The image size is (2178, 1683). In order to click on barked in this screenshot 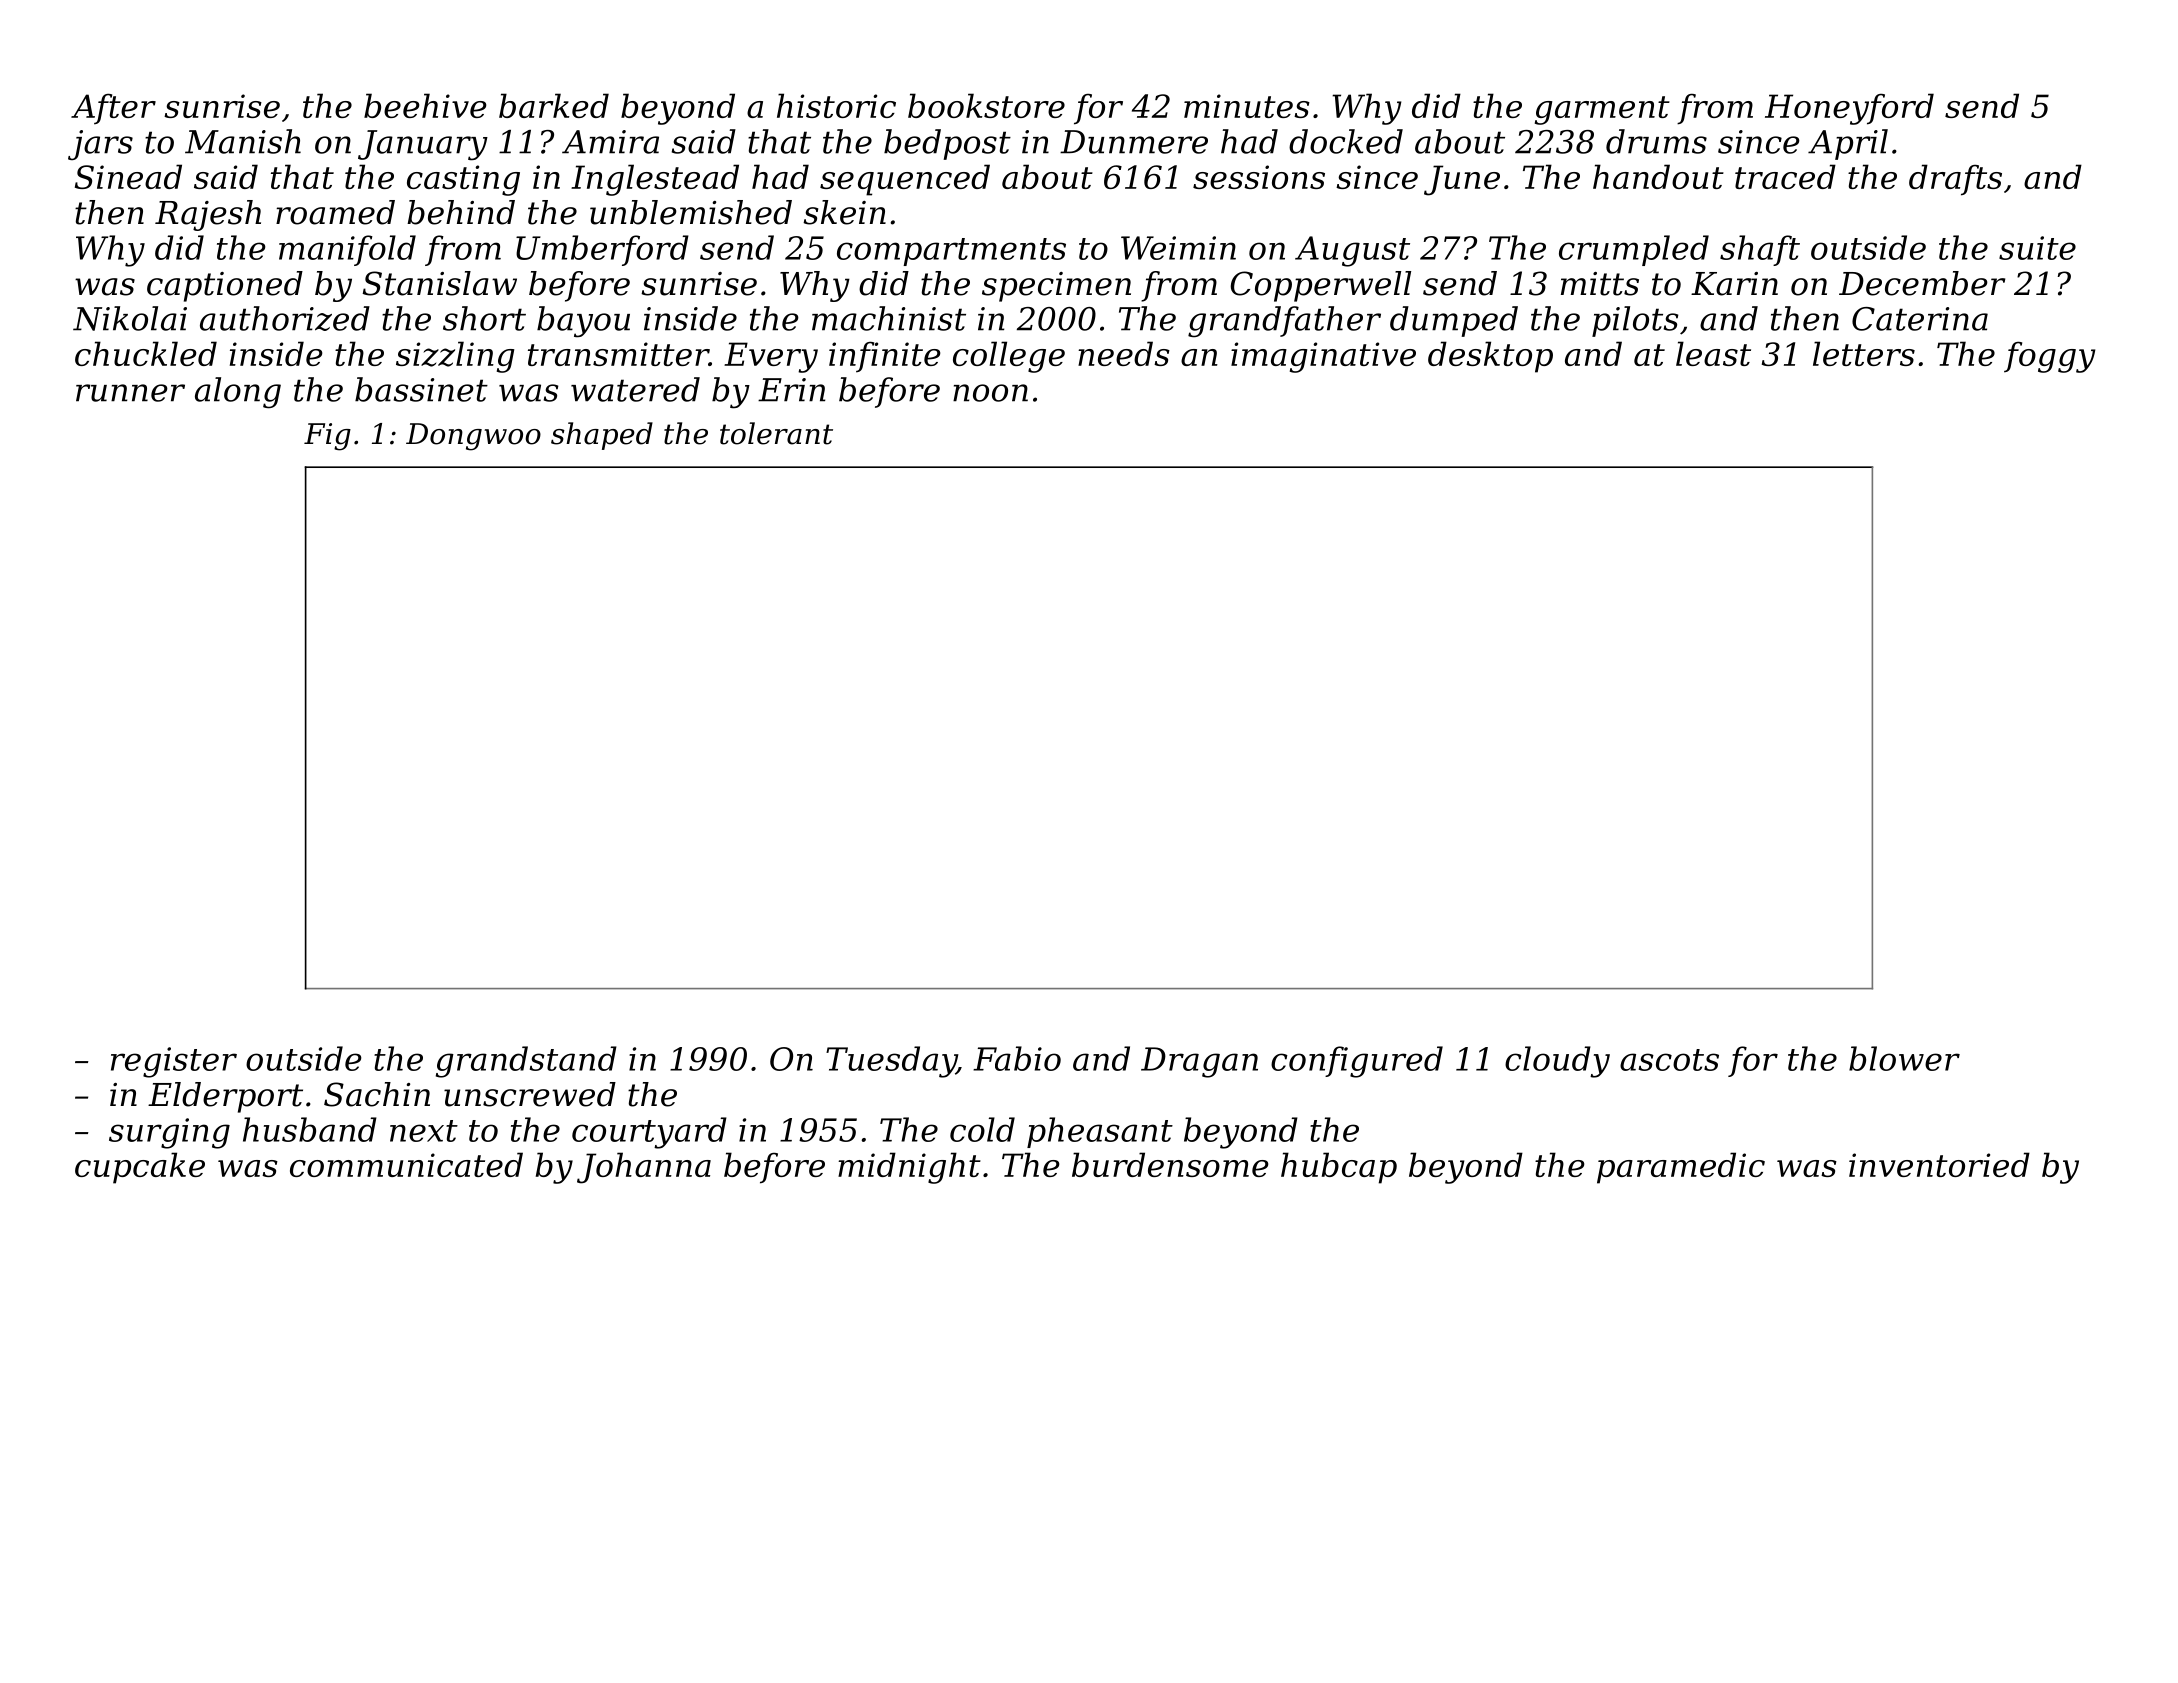, I will do `click(554, 105)`.
